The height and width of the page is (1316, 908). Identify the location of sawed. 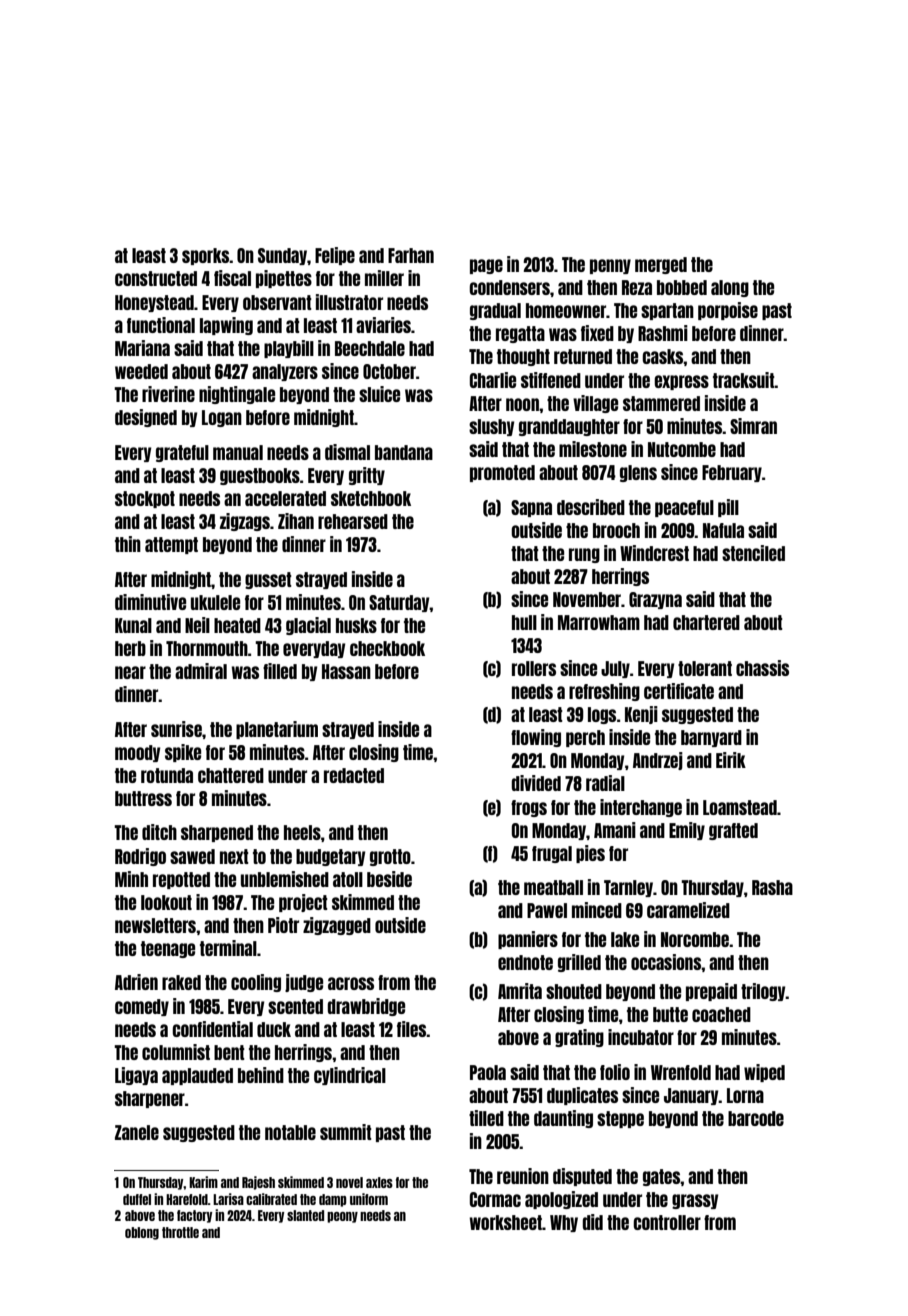
(192, 856).
